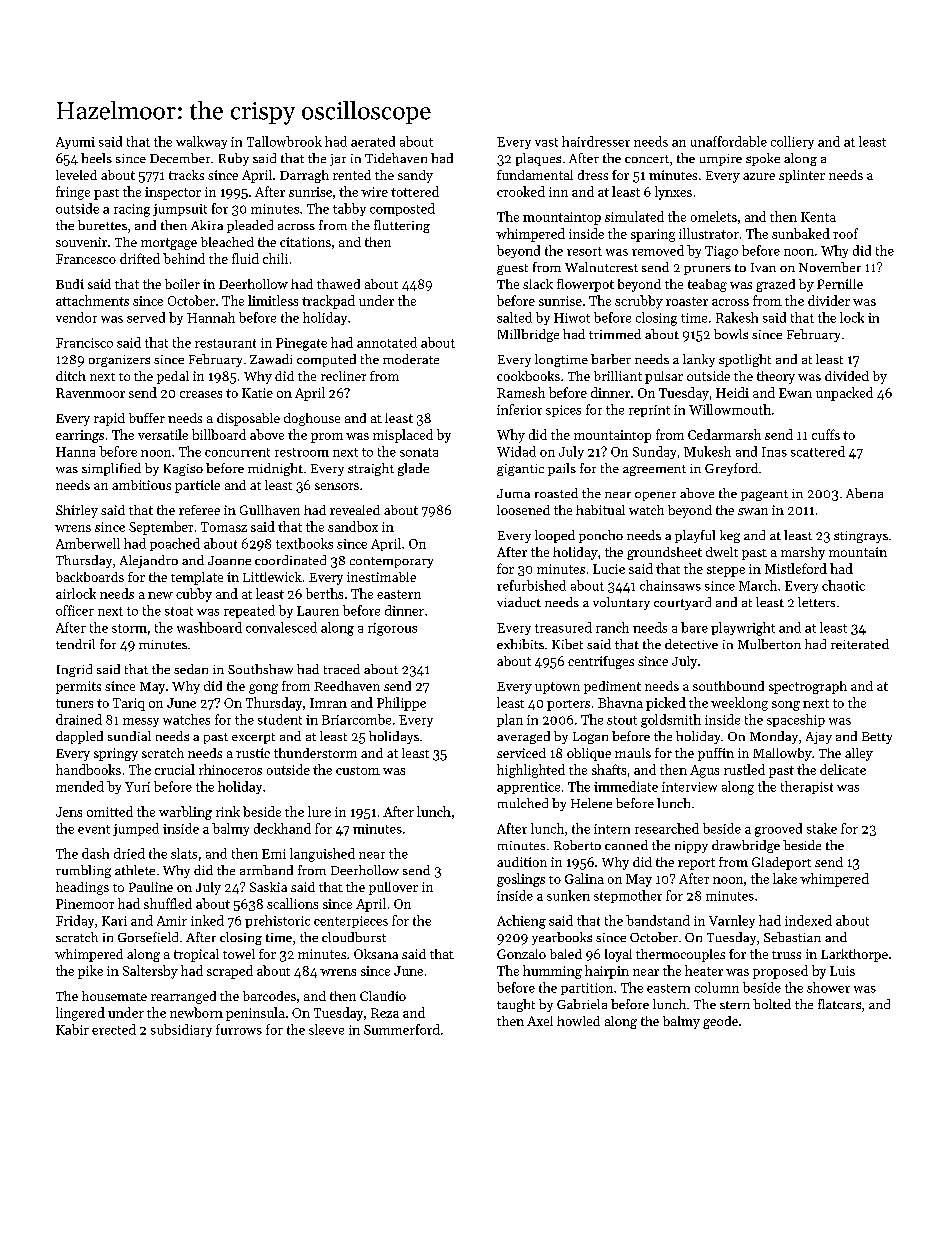 The height and width of the screenshot is (1233, 952). I want to click on proposed, so click(780, 972).
